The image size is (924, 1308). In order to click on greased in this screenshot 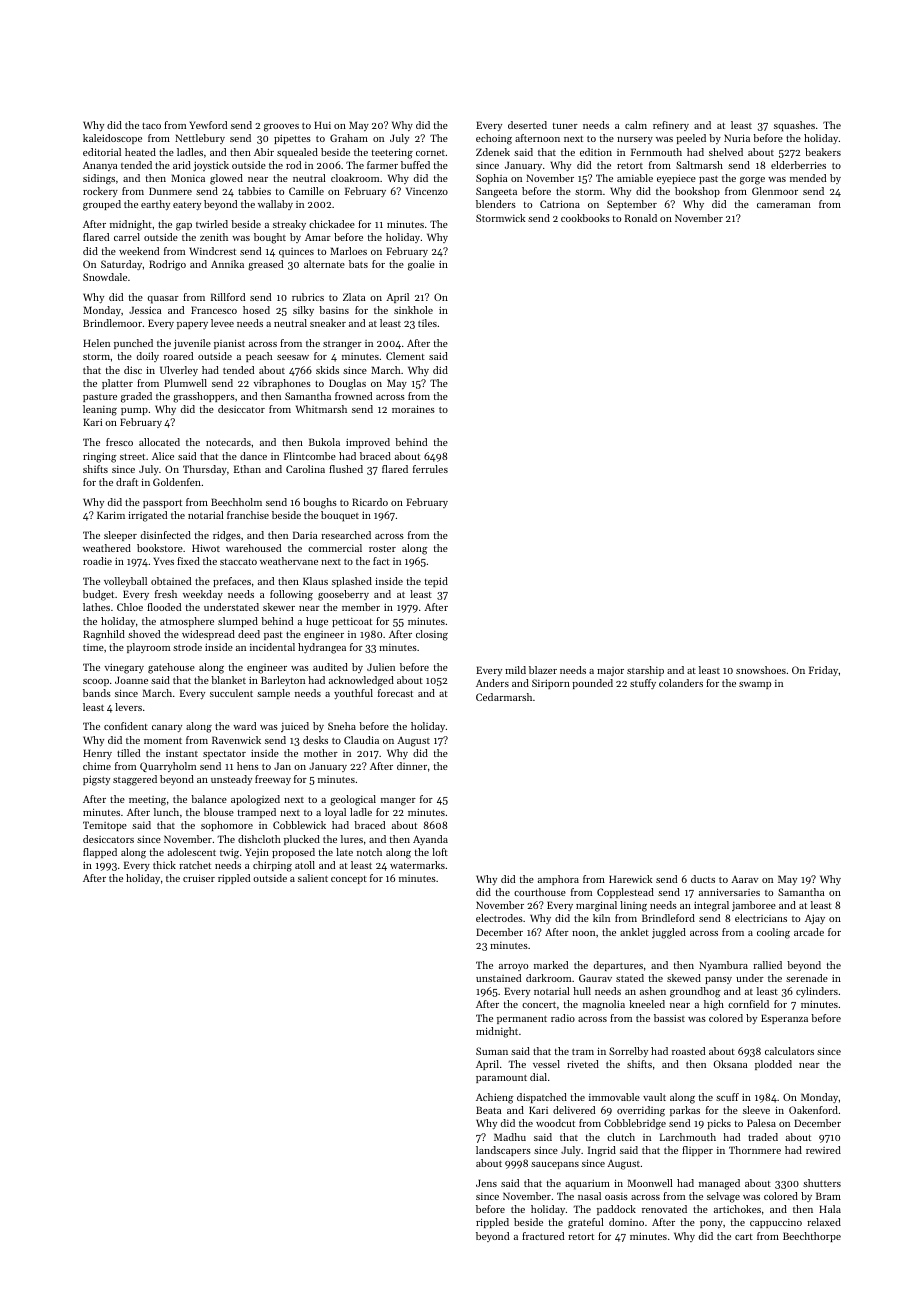, I will do `click(265, 265)`.
